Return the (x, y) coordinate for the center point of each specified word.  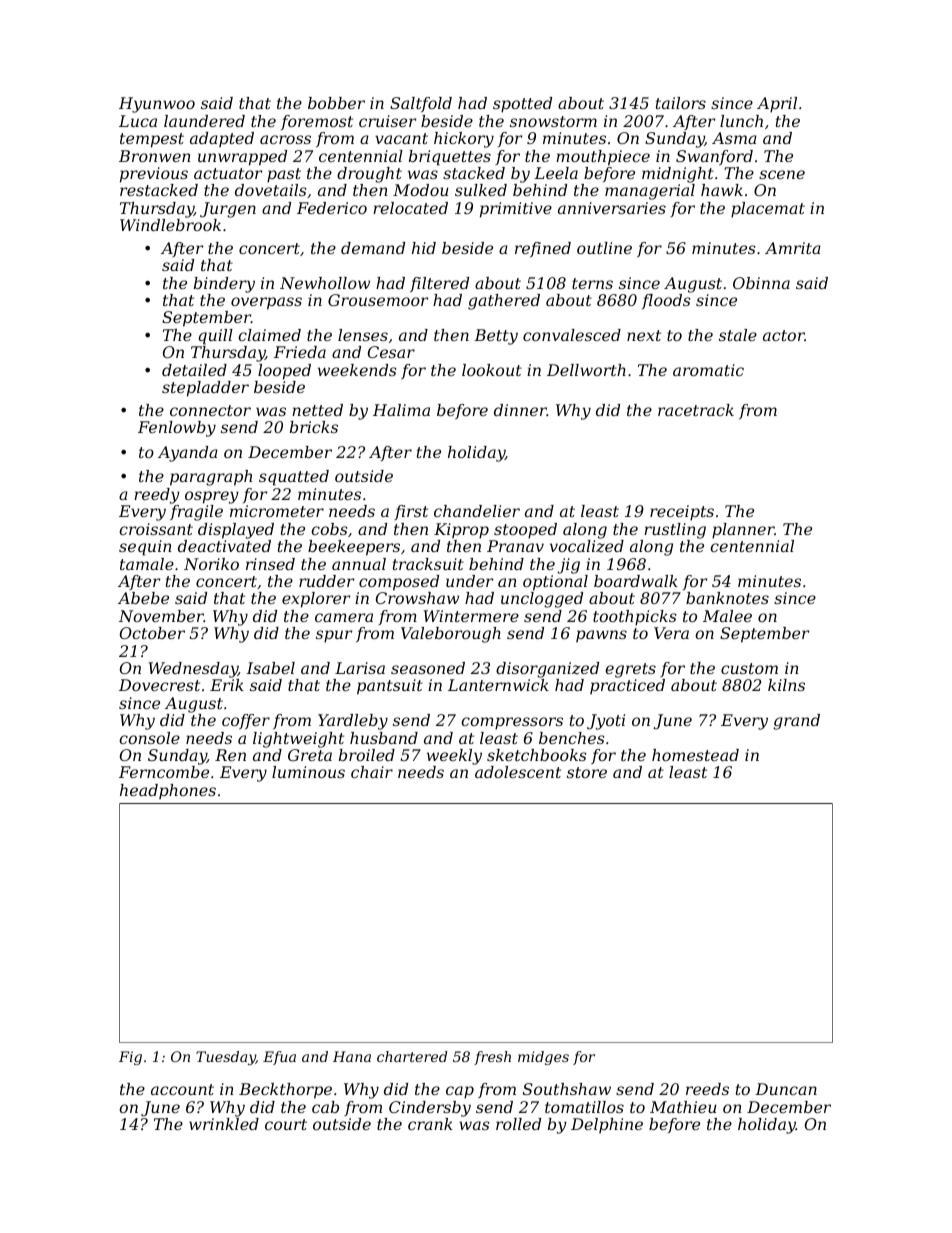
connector (210, 410)
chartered (412, 1056)
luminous (308, 772)
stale (738, 335)
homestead (695, 755)
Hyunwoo (157, 105)
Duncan (786, 1089)
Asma (734, 138)
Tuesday (226, 1058)
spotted (522, 105)
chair (372, 772)
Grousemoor (378, 300)
